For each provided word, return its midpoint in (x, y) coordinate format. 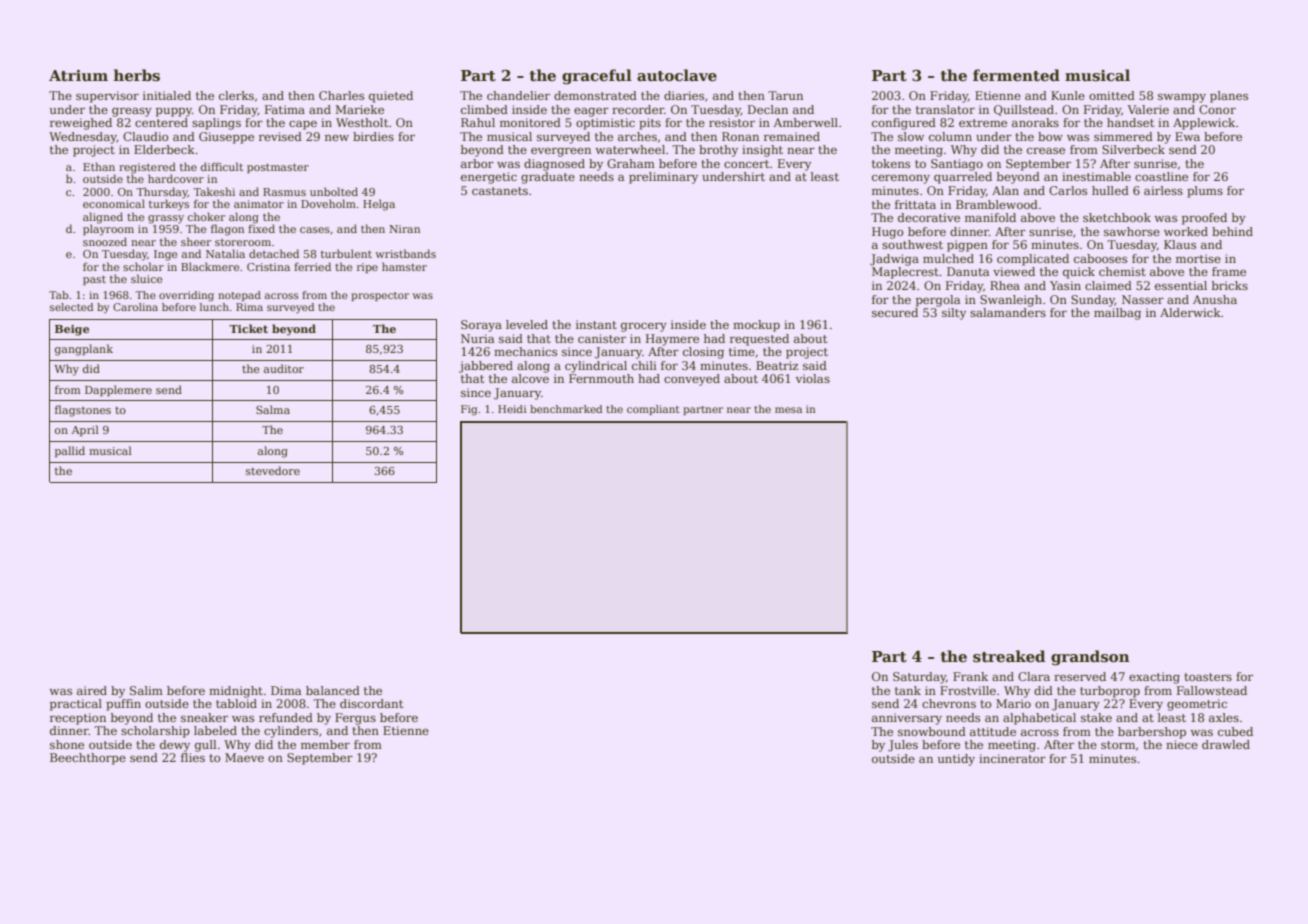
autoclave (677, 75)
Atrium (78, 75)
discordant (371, 703)
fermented (1016, 75)
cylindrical (596, 367)
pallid (70, 452)
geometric (1197, 705)
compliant (653, 410)
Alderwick (1190, 312)
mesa (788, 410)
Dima (286, 690)
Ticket (248, 328)
